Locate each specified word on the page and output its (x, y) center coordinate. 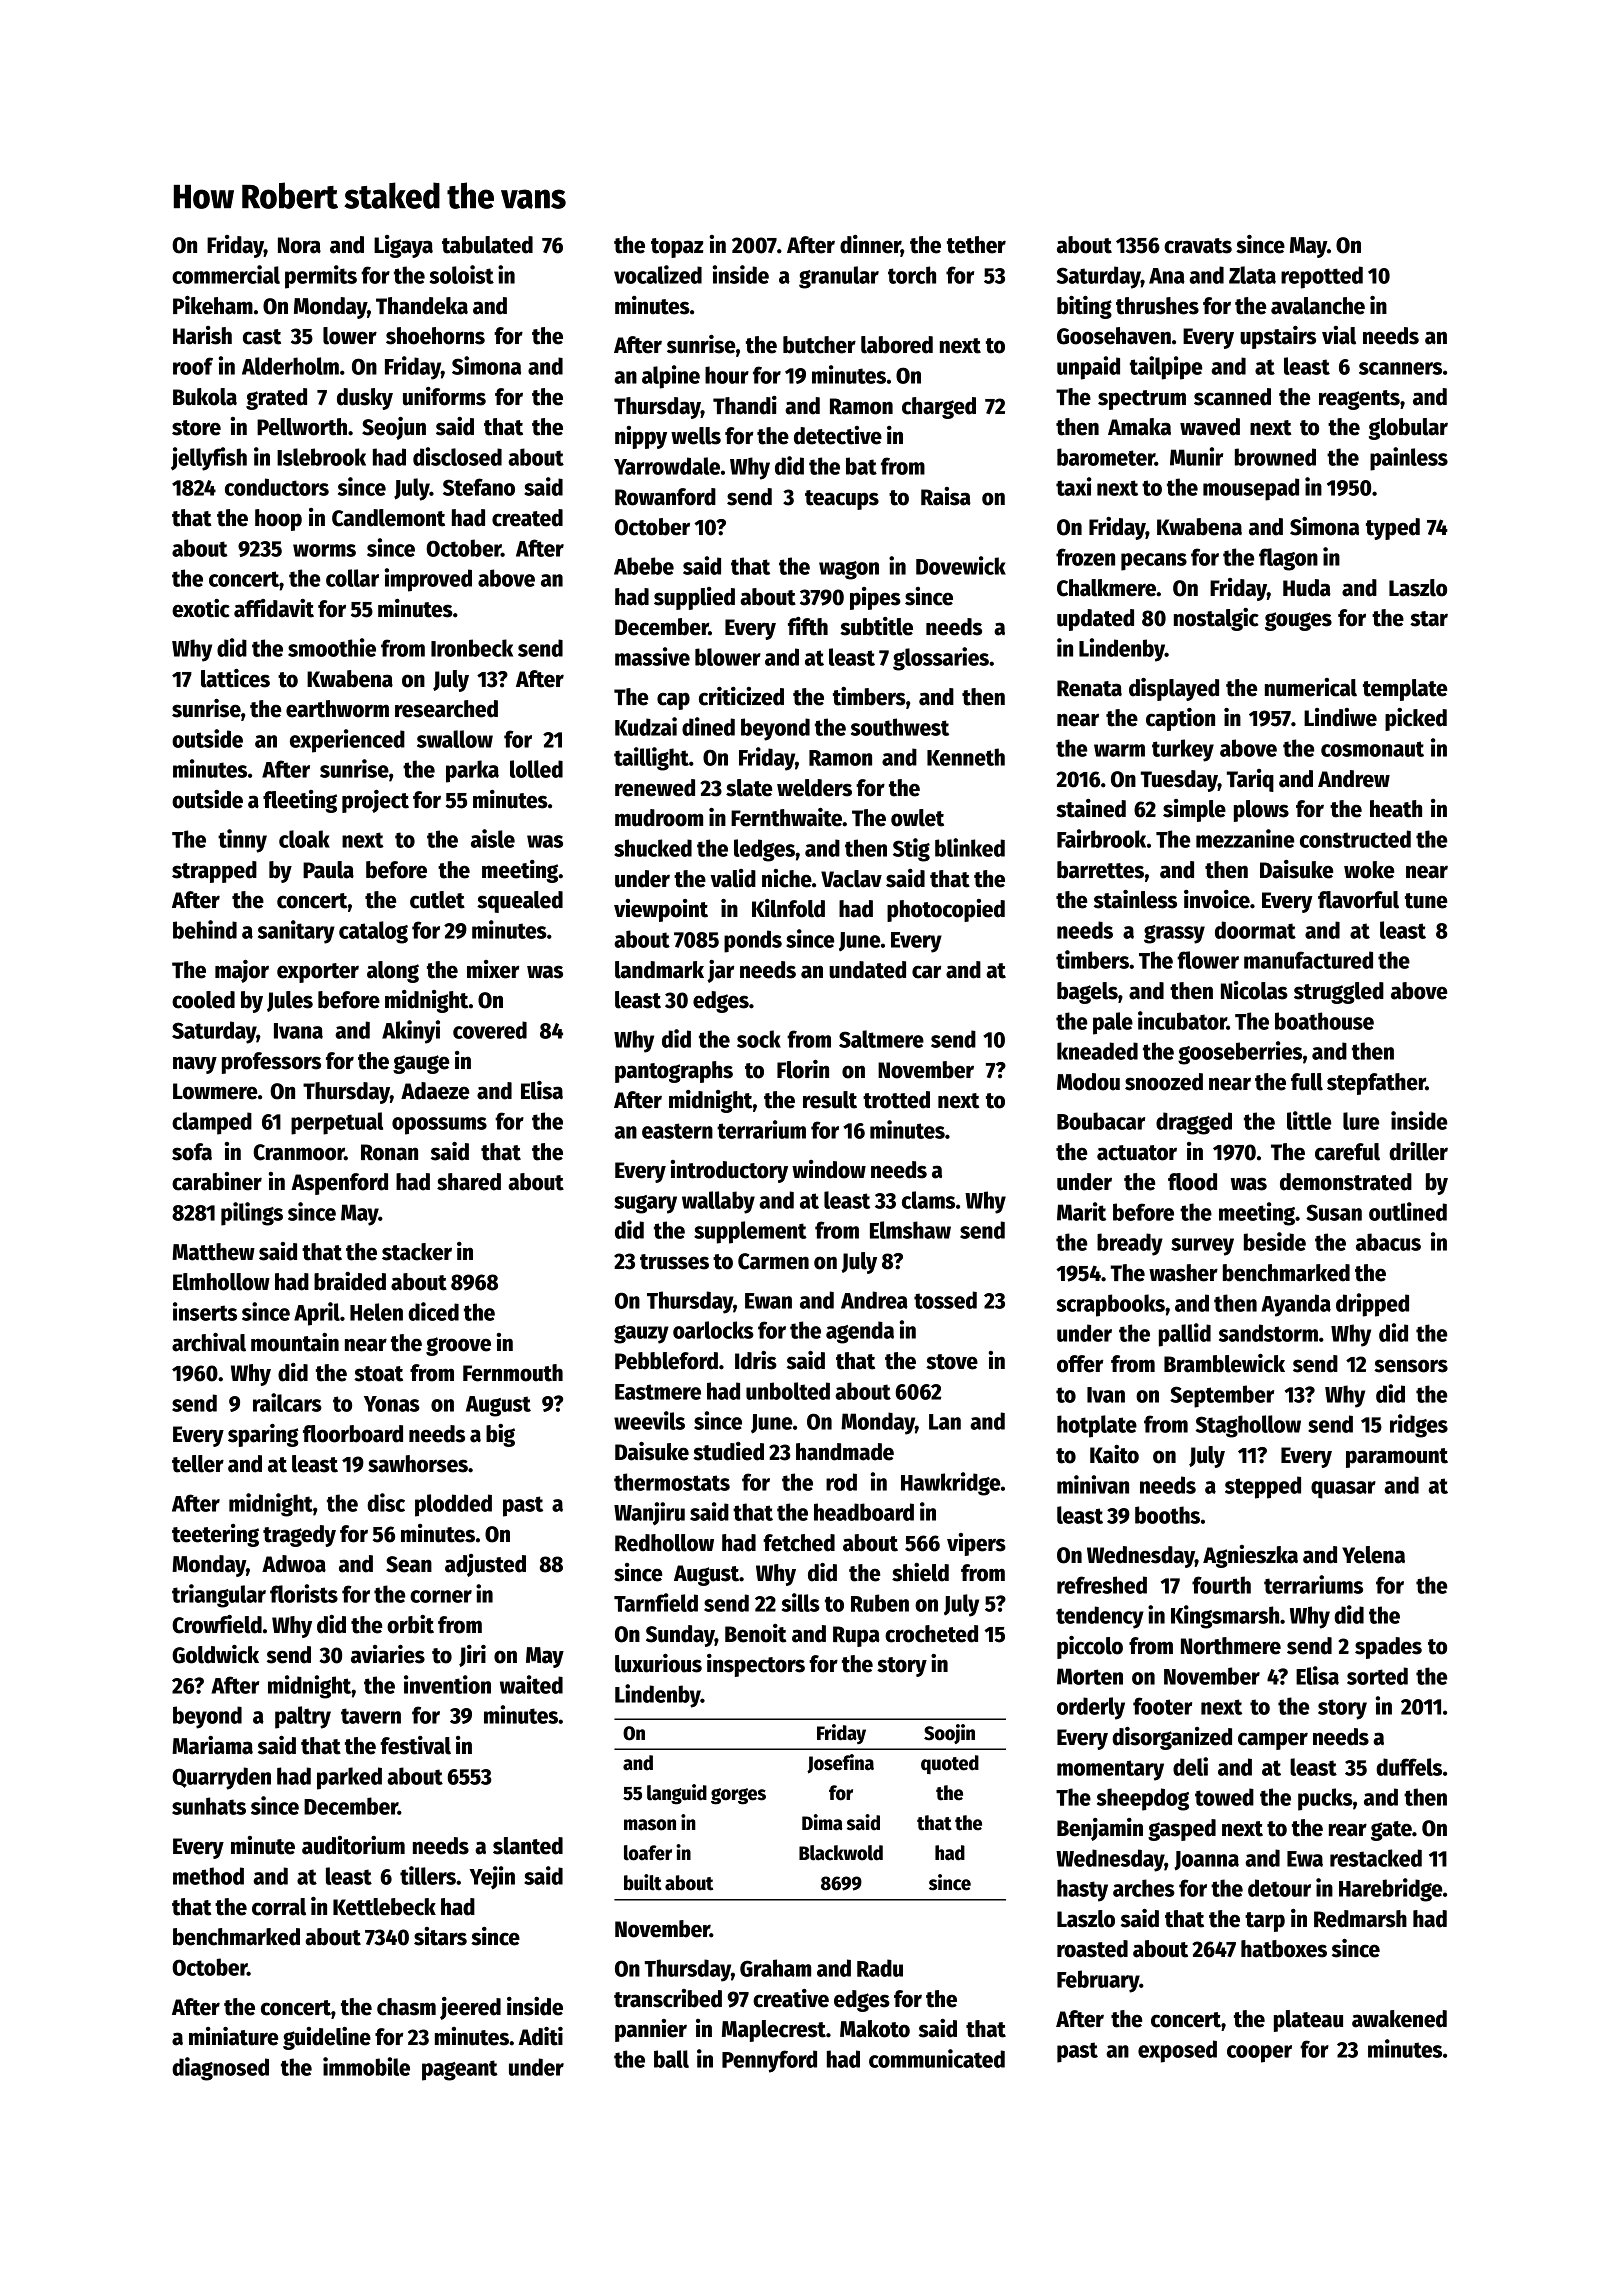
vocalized (658, 274)
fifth (808, 626)
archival (209, 1342)
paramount (1397, 1458)
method (208, 1876)
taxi (1074, 486)
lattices (235, 678)
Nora (299, 245)
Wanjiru (649, 1514)
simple (1194, 810)
